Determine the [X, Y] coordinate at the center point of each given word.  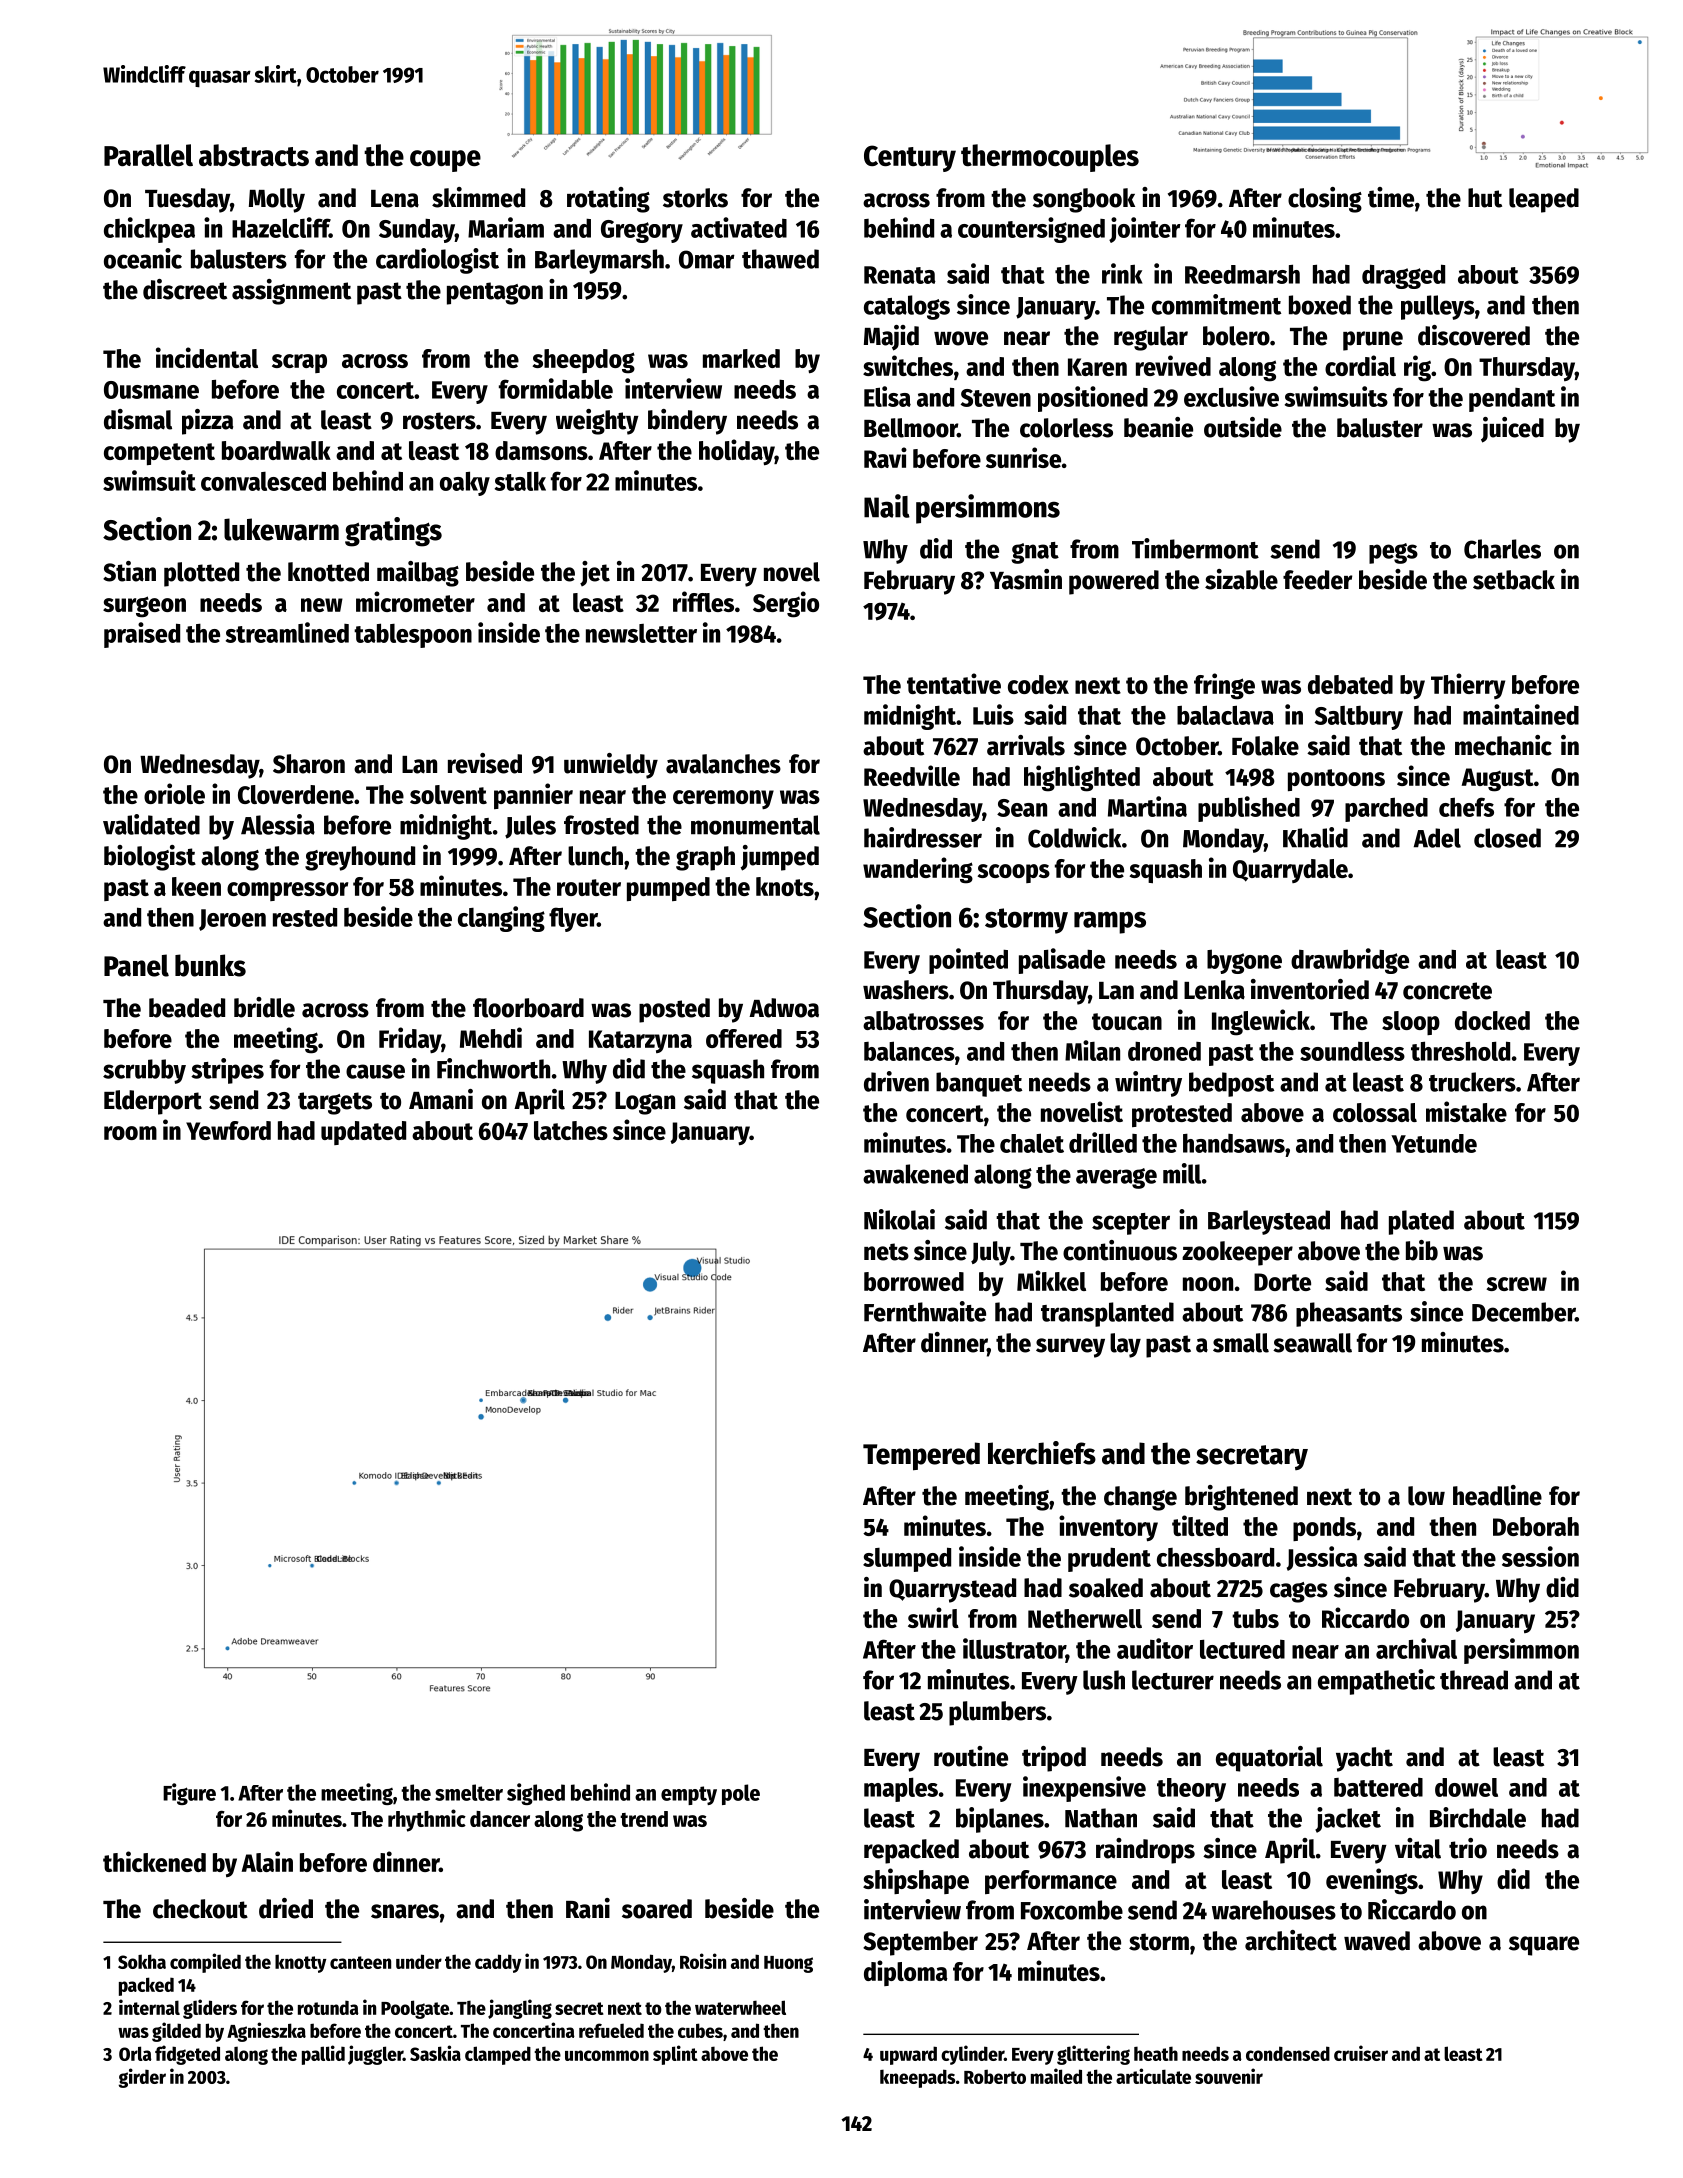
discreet [185, 289]
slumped [907, 1559]
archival [1416, 1648]
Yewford [228, 1130]
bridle [264, 1007]
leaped [1544, 200]
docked [1492, 1020]
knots [785, 886]
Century [910, 158]
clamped [498, 2055]
